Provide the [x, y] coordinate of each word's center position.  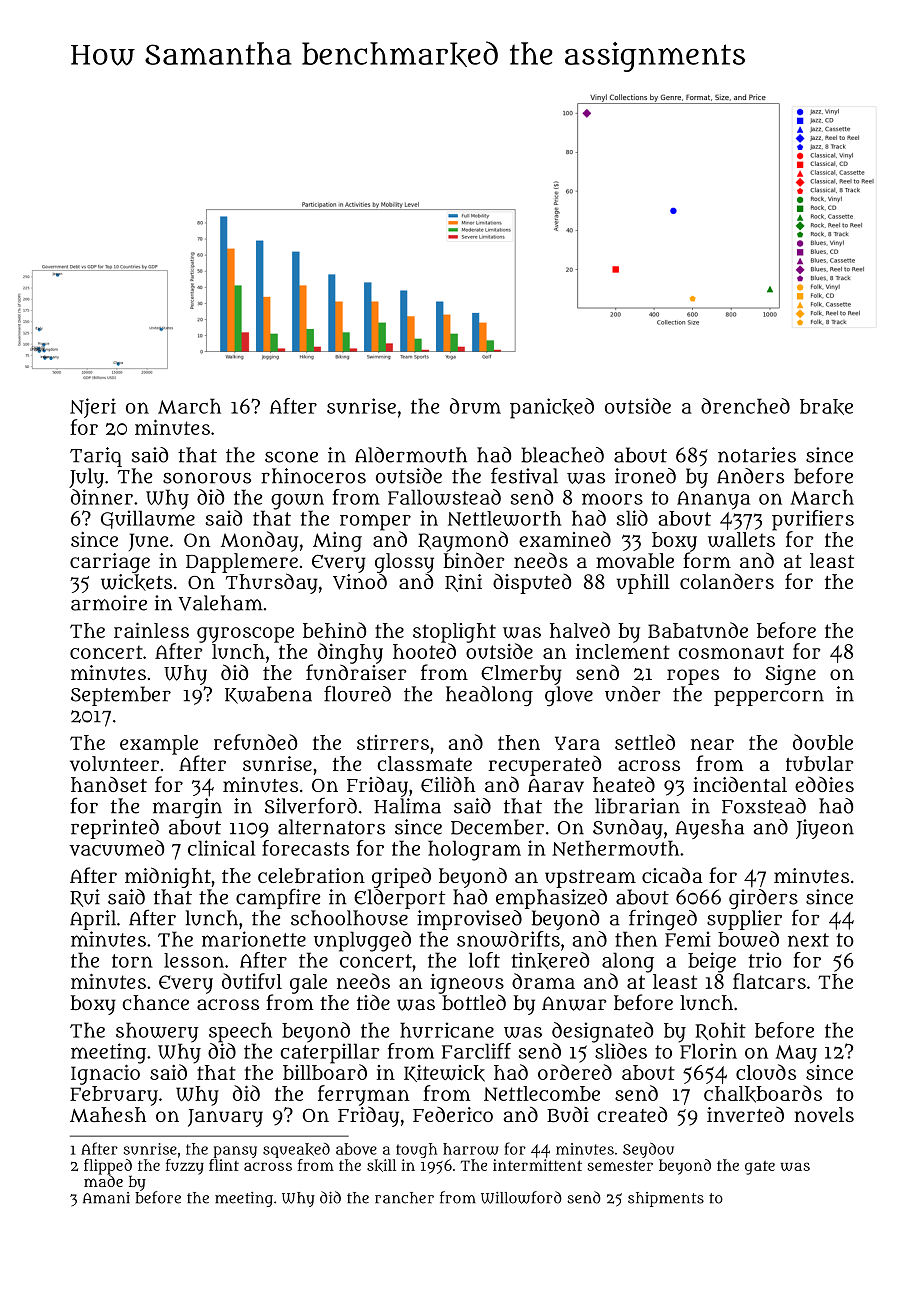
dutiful [252, 981]
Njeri [93, 408]
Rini [463, 583]
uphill [643, 584]
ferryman [363, 1095]
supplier [744, 920]
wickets [136, 582]
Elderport [400, 899]
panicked [552, 408]
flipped [108, 1167]
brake [826, 407]
